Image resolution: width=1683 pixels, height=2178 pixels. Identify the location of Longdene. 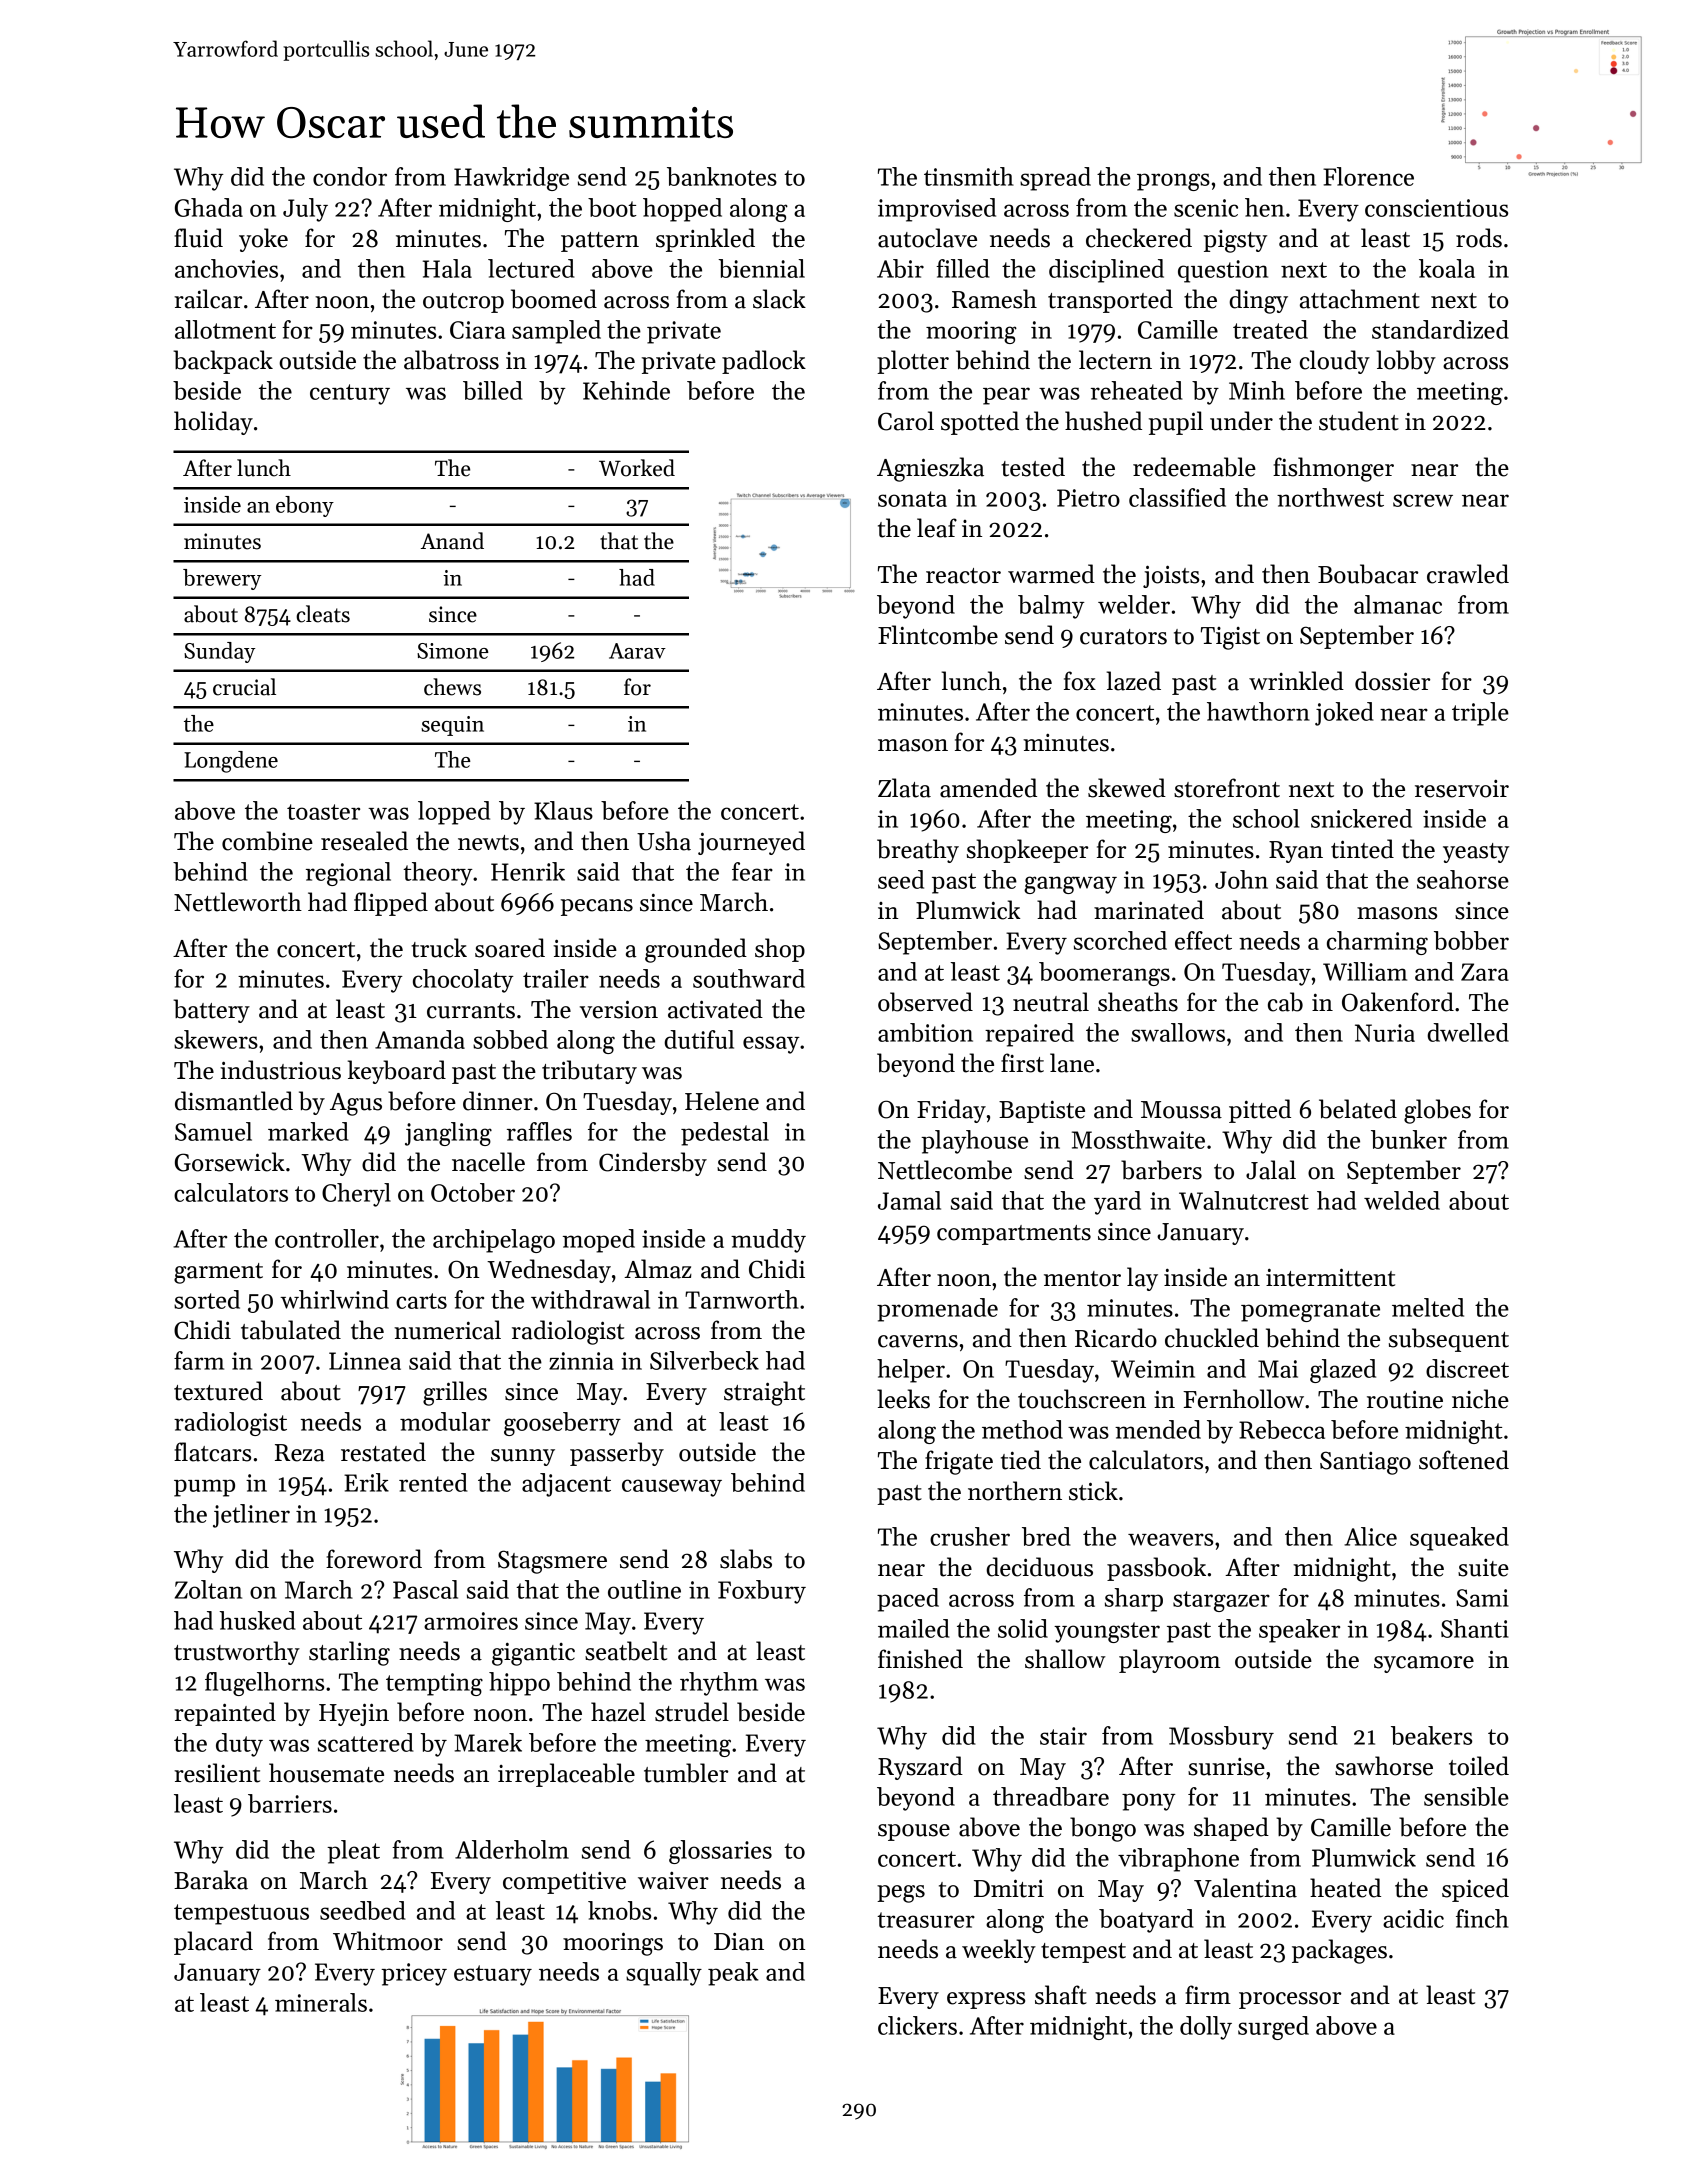
(231, 762).
